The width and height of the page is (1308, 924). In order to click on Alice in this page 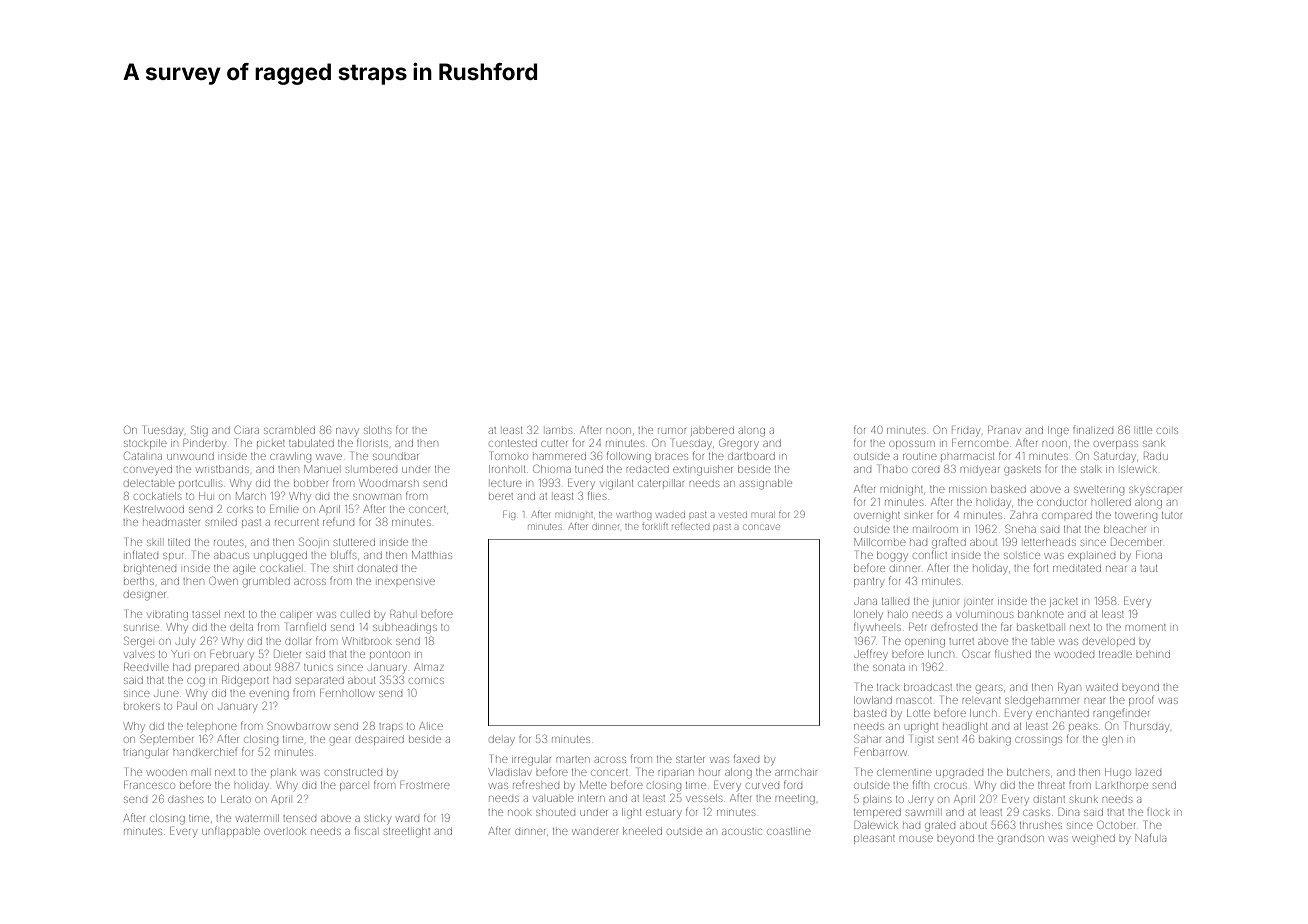, I will do `click(431, 726)`.
